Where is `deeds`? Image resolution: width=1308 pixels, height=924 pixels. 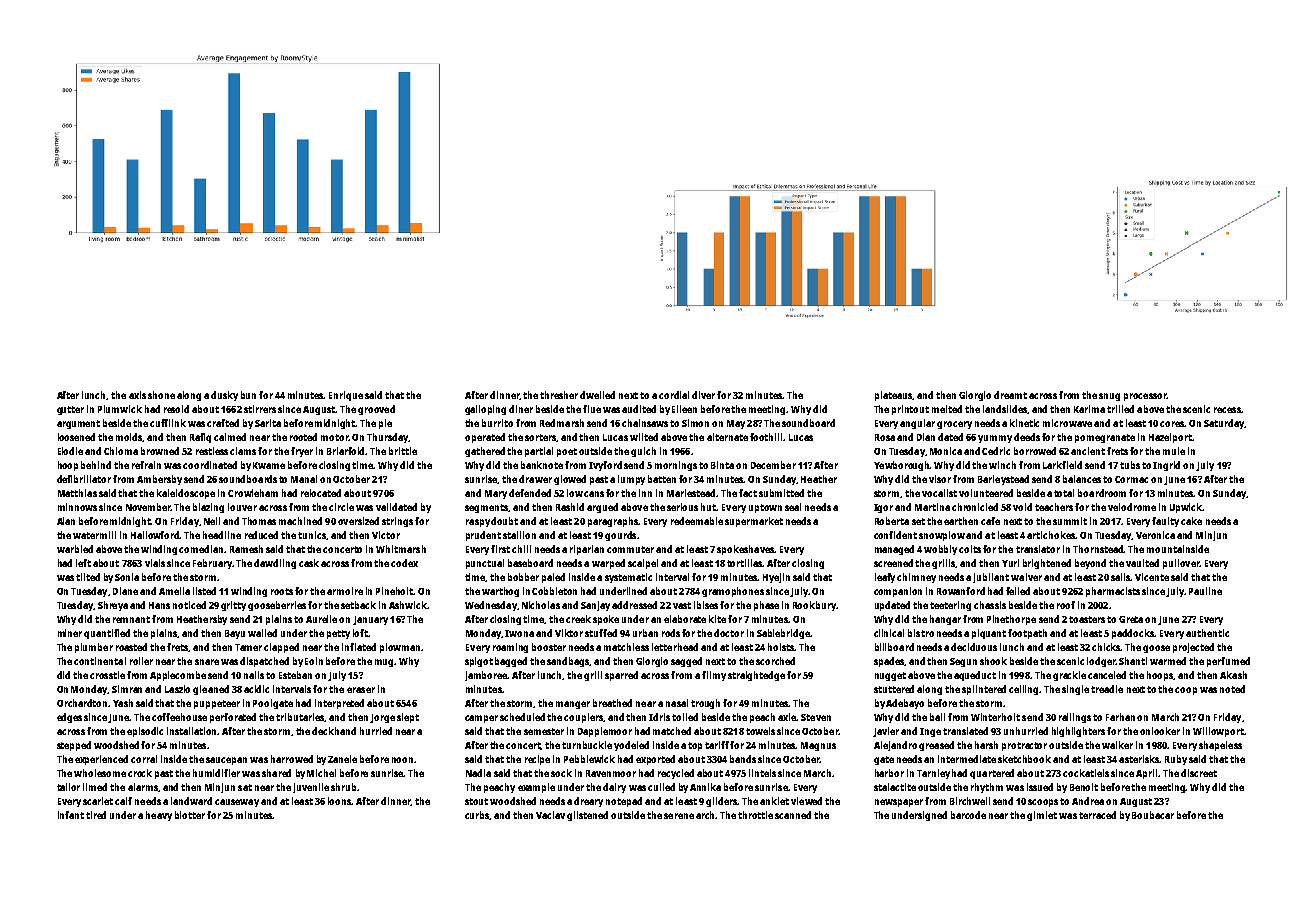 deeds is located at coordinates (1027, 437).
